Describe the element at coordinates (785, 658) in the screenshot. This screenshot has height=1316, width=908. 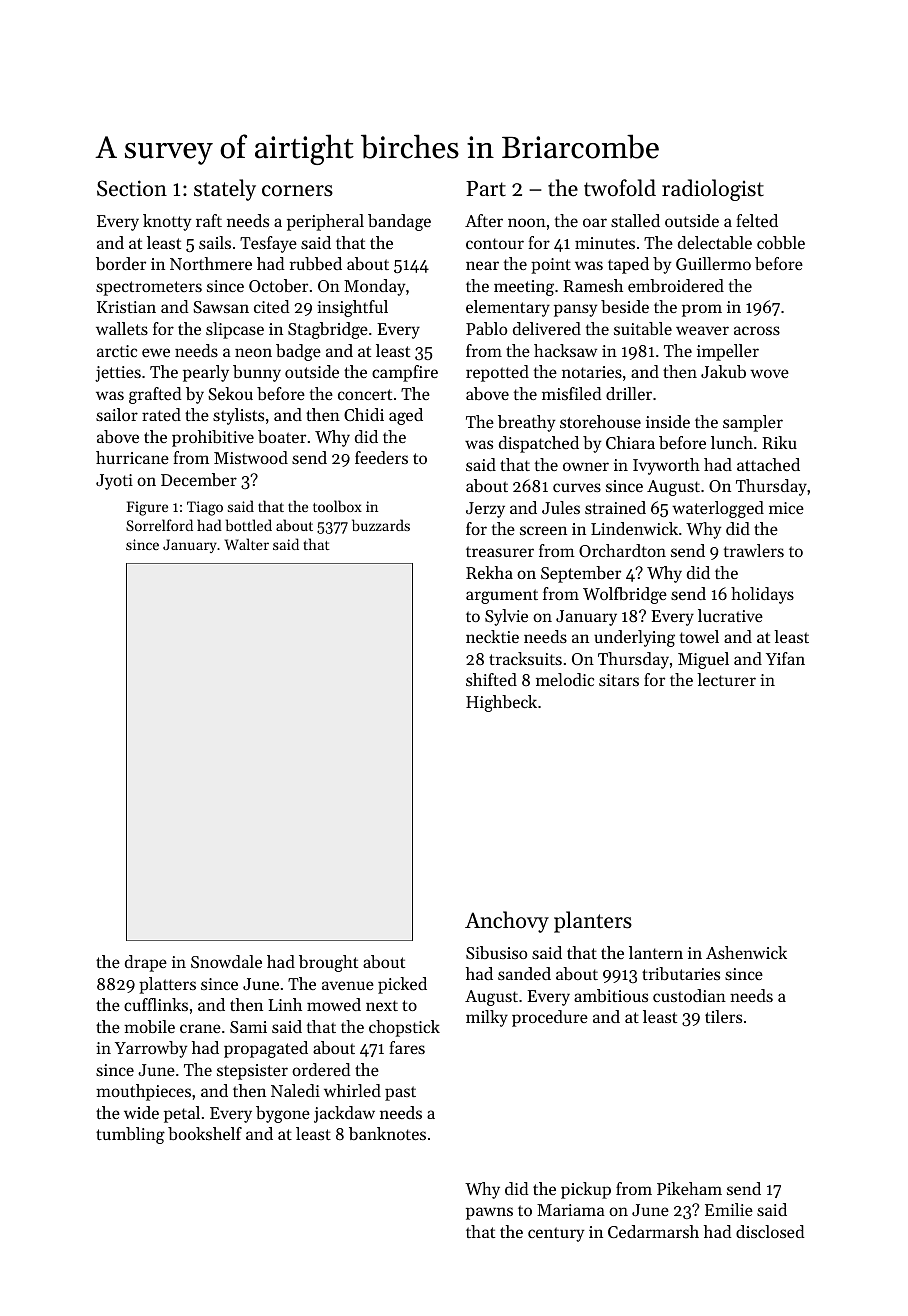
I see `Yifan` at that location.
